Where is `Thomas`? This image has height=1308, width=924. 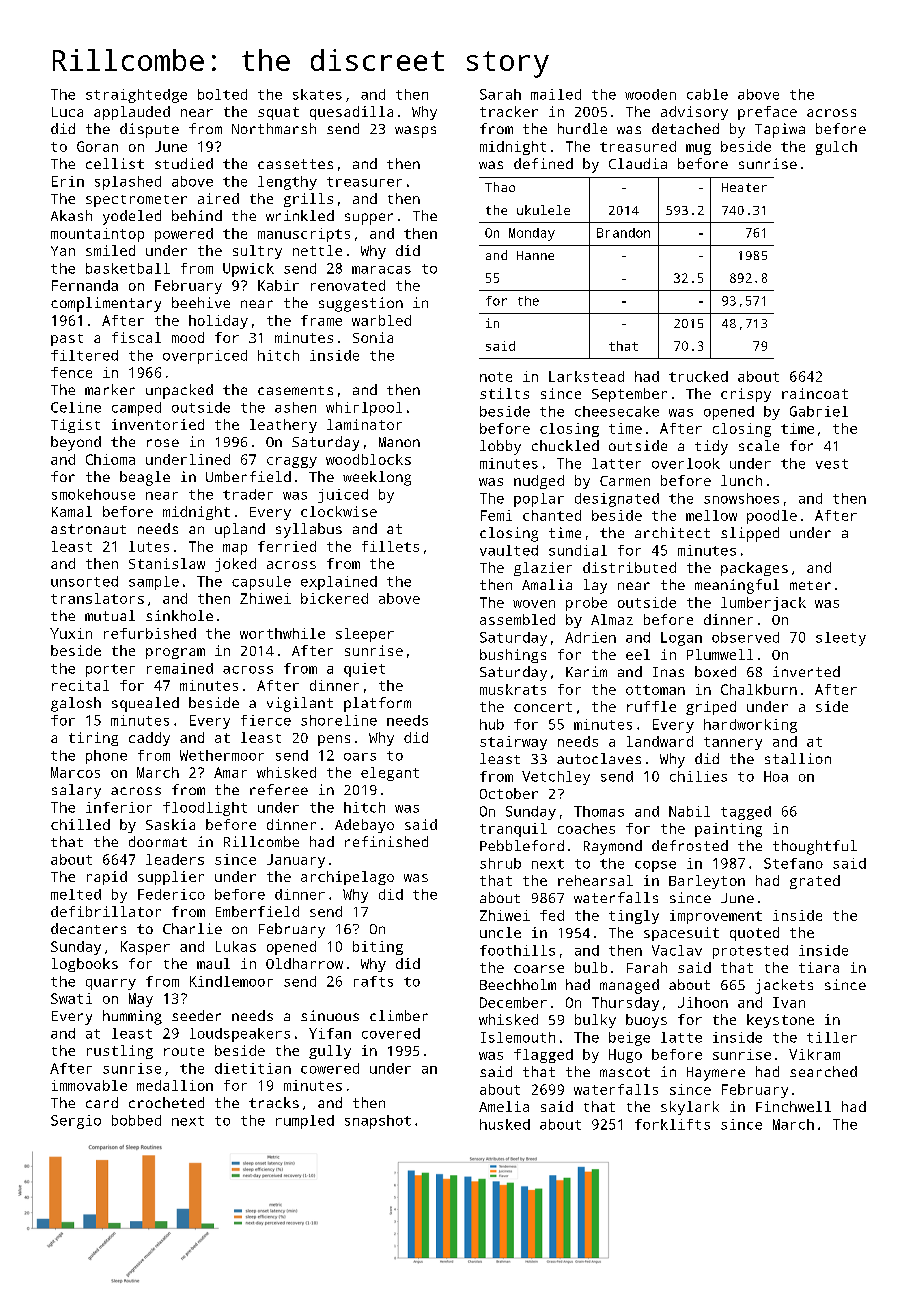
Thomas is located at coordinates (599, 811).
